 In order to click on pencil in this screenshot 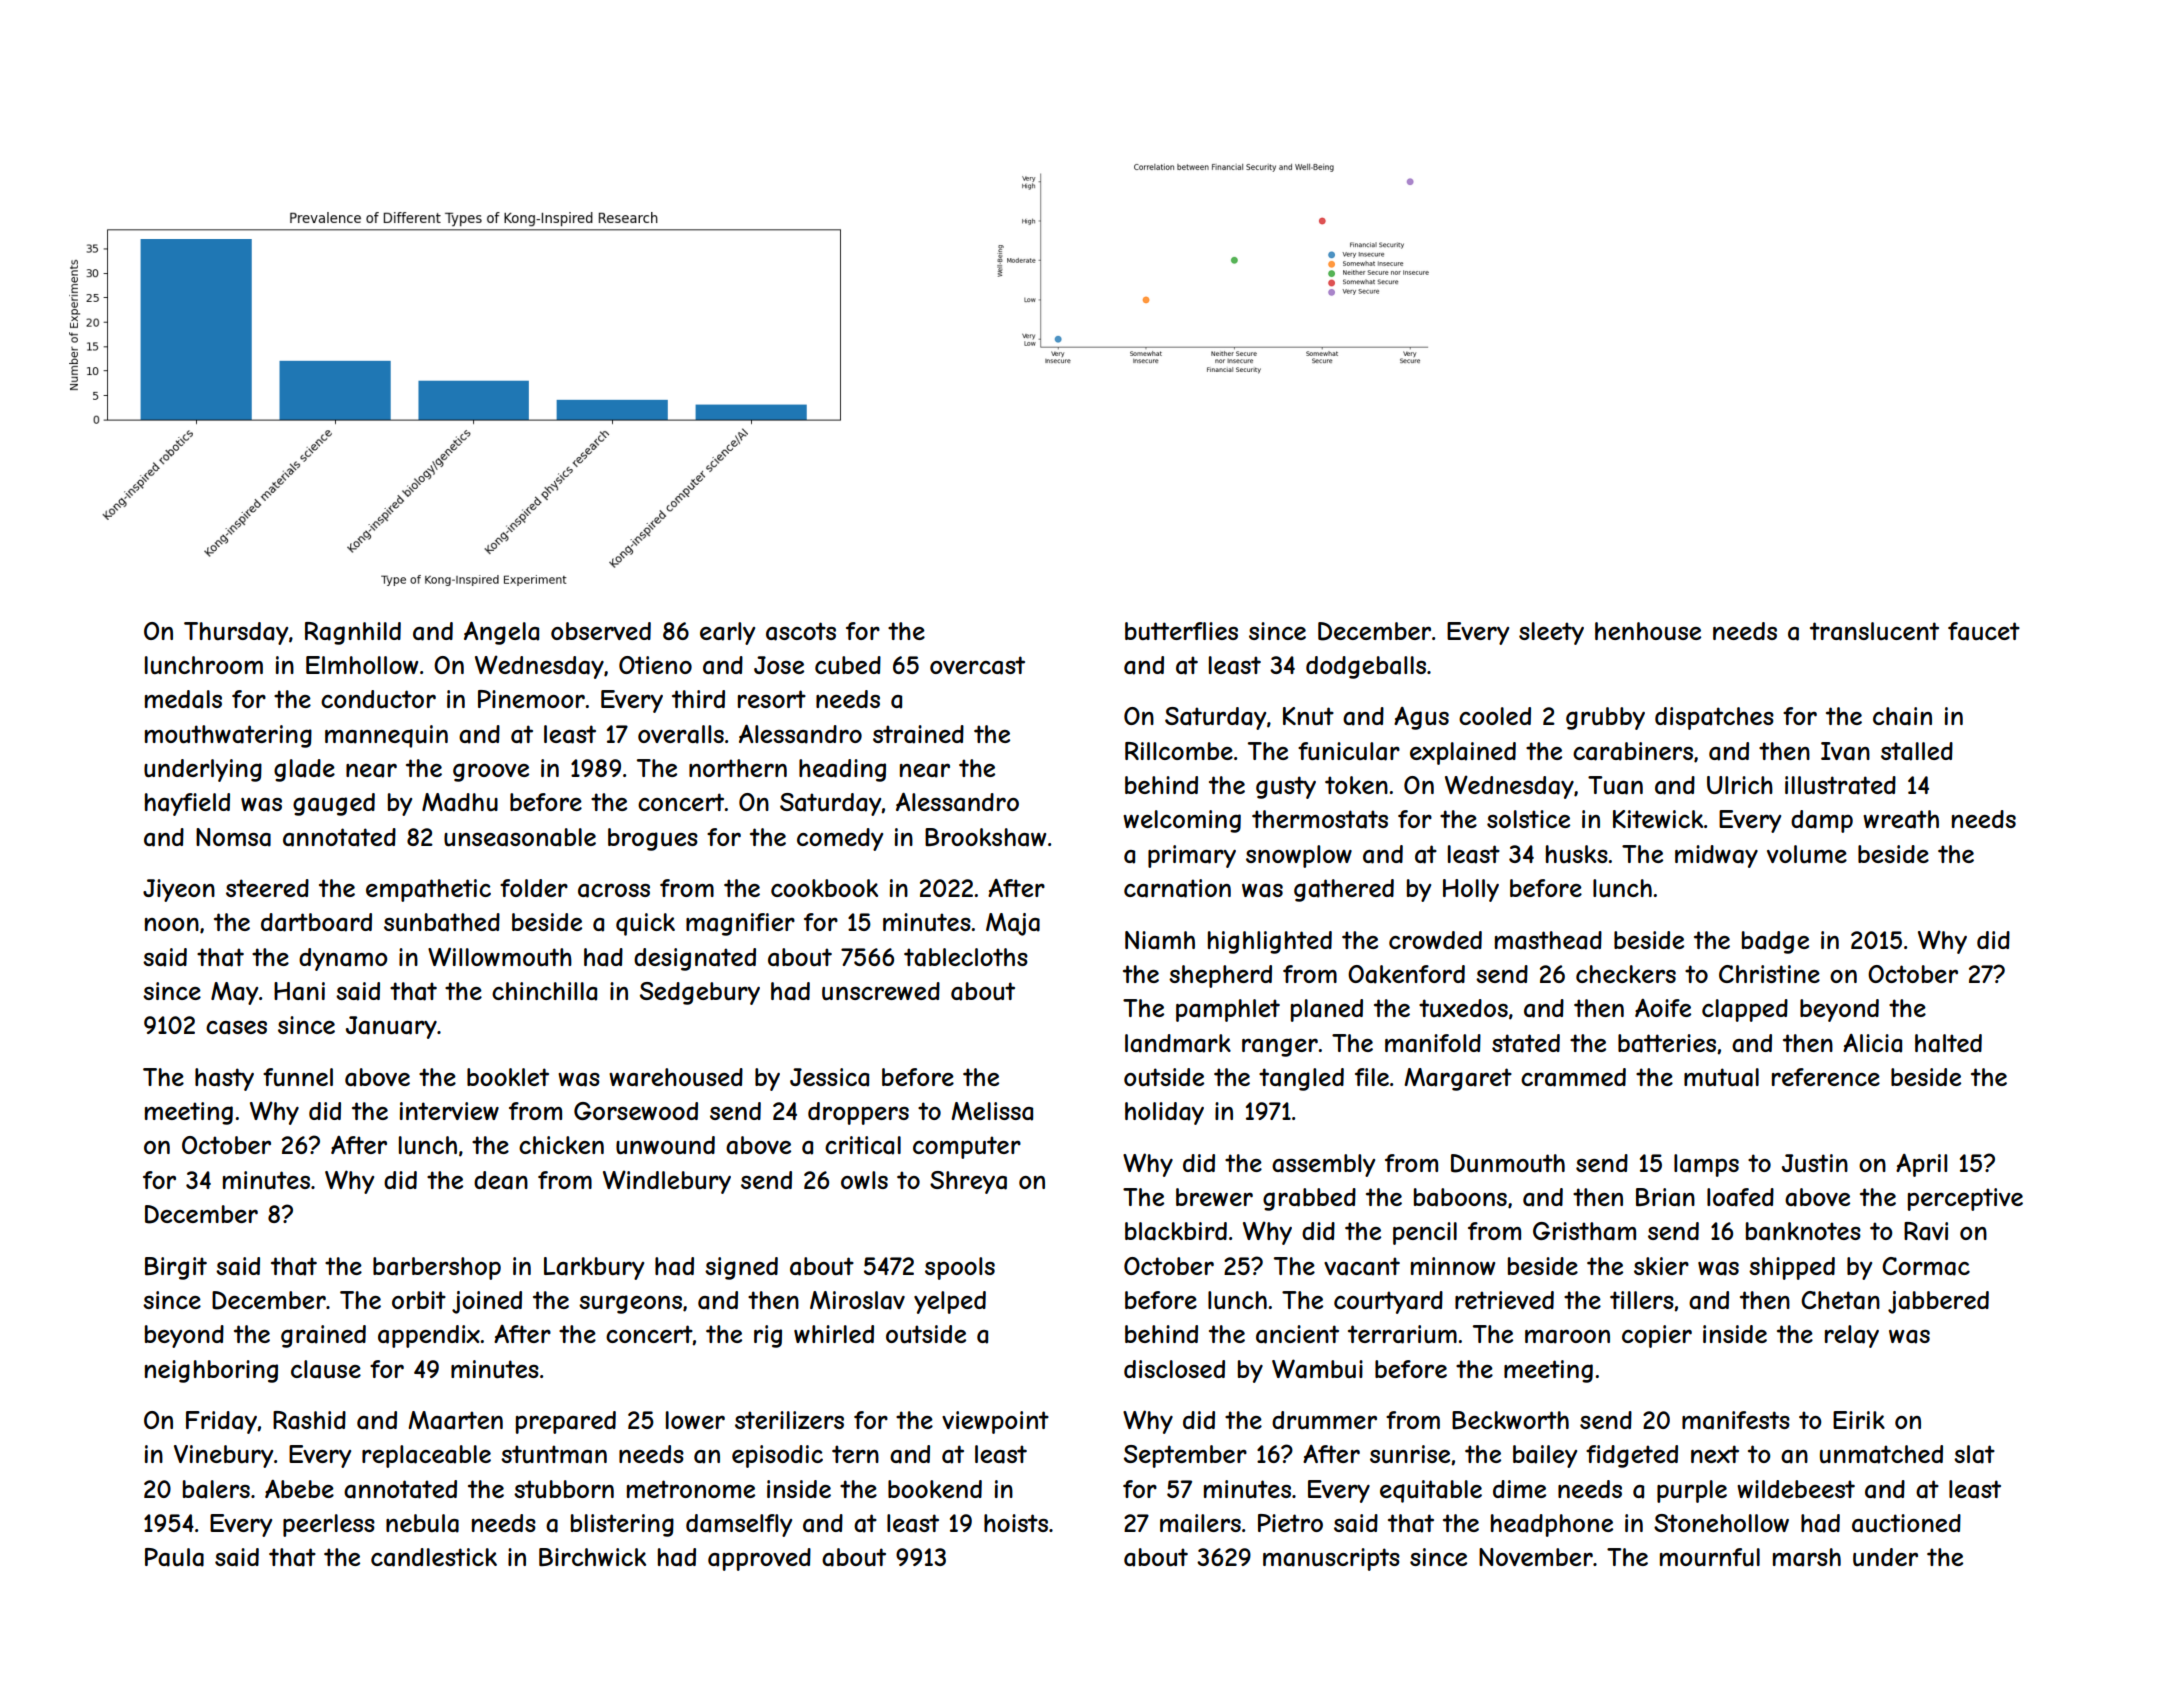, I will do `click(1425, 1233)`.
